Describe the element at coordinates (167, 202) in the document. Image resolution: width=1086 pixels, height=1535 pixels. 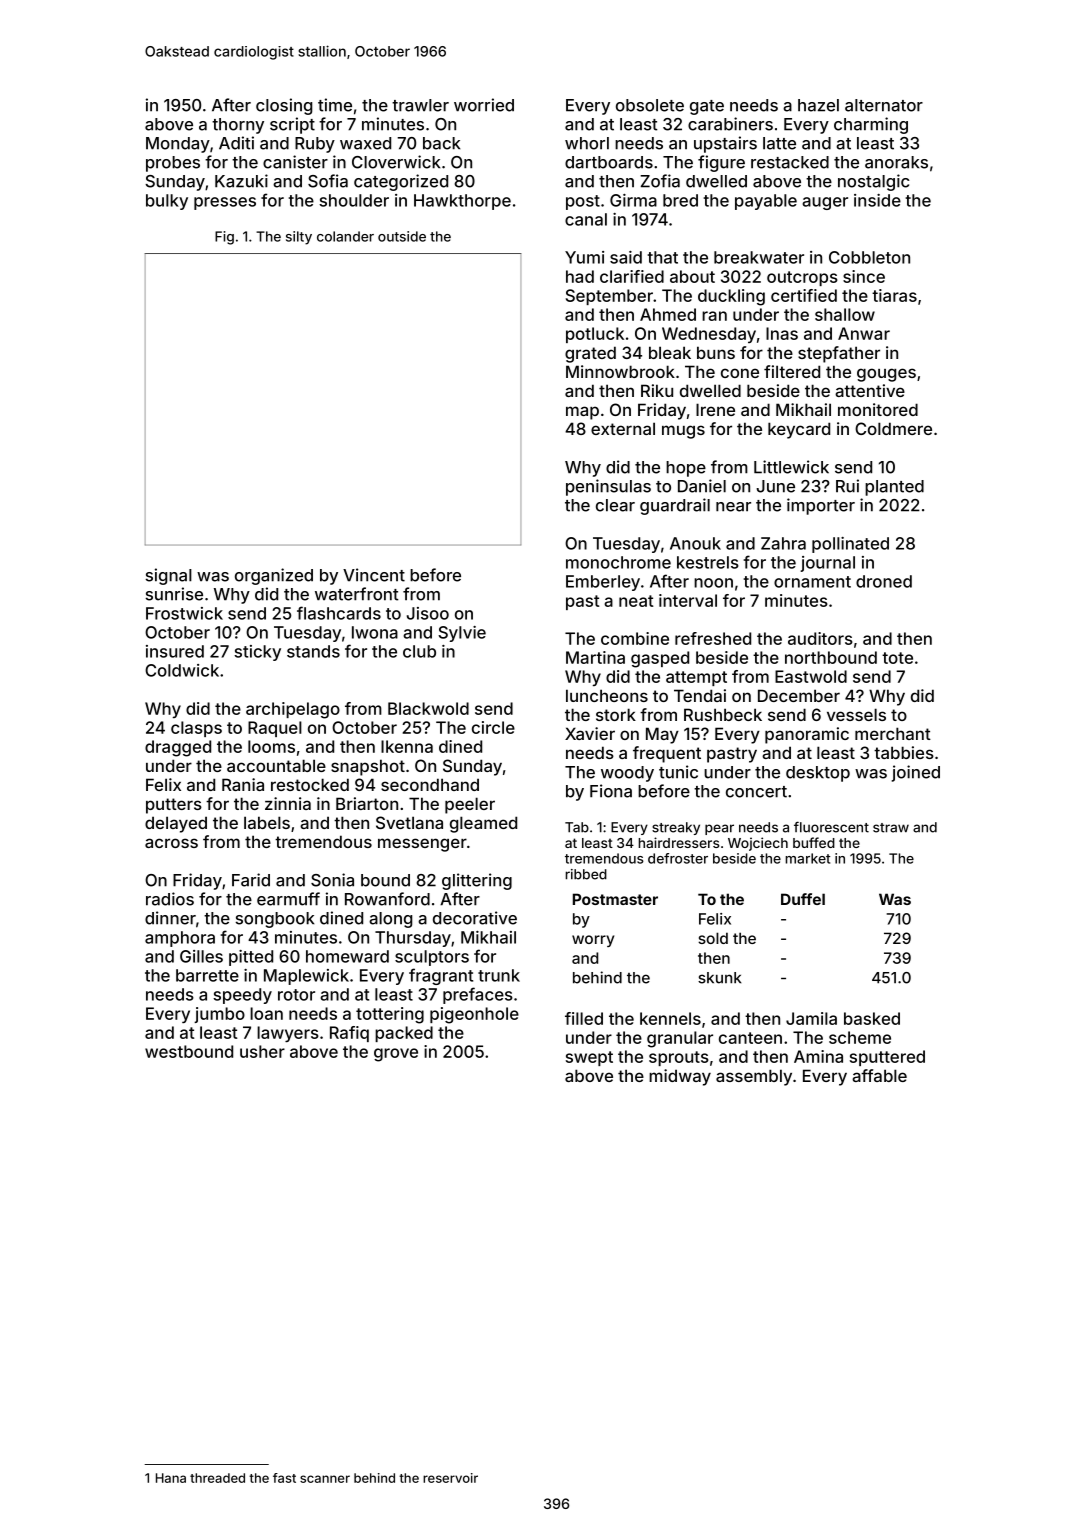
I see `bulky` at that location.
